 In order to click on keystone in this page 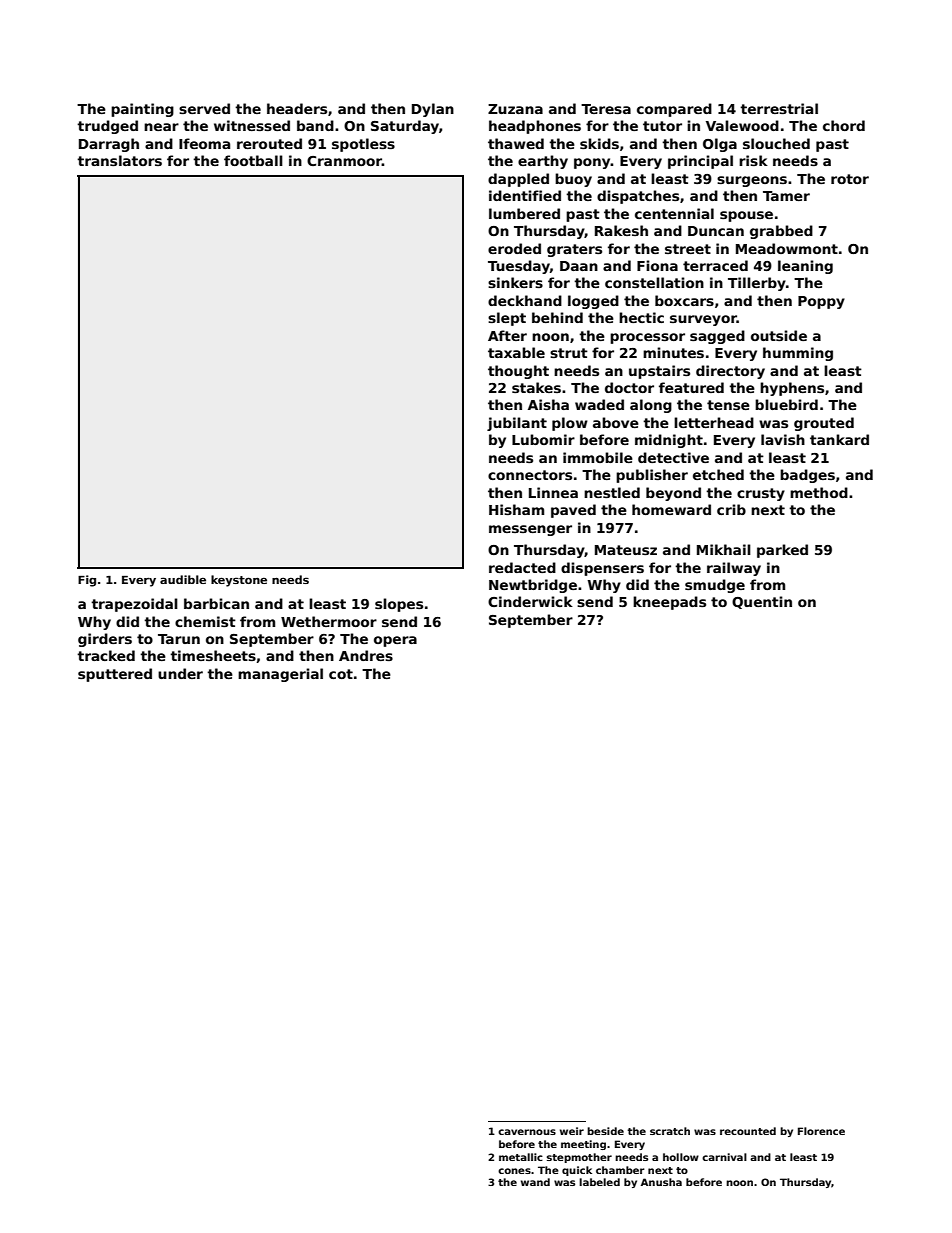, I will do `click(239, 581)`.
